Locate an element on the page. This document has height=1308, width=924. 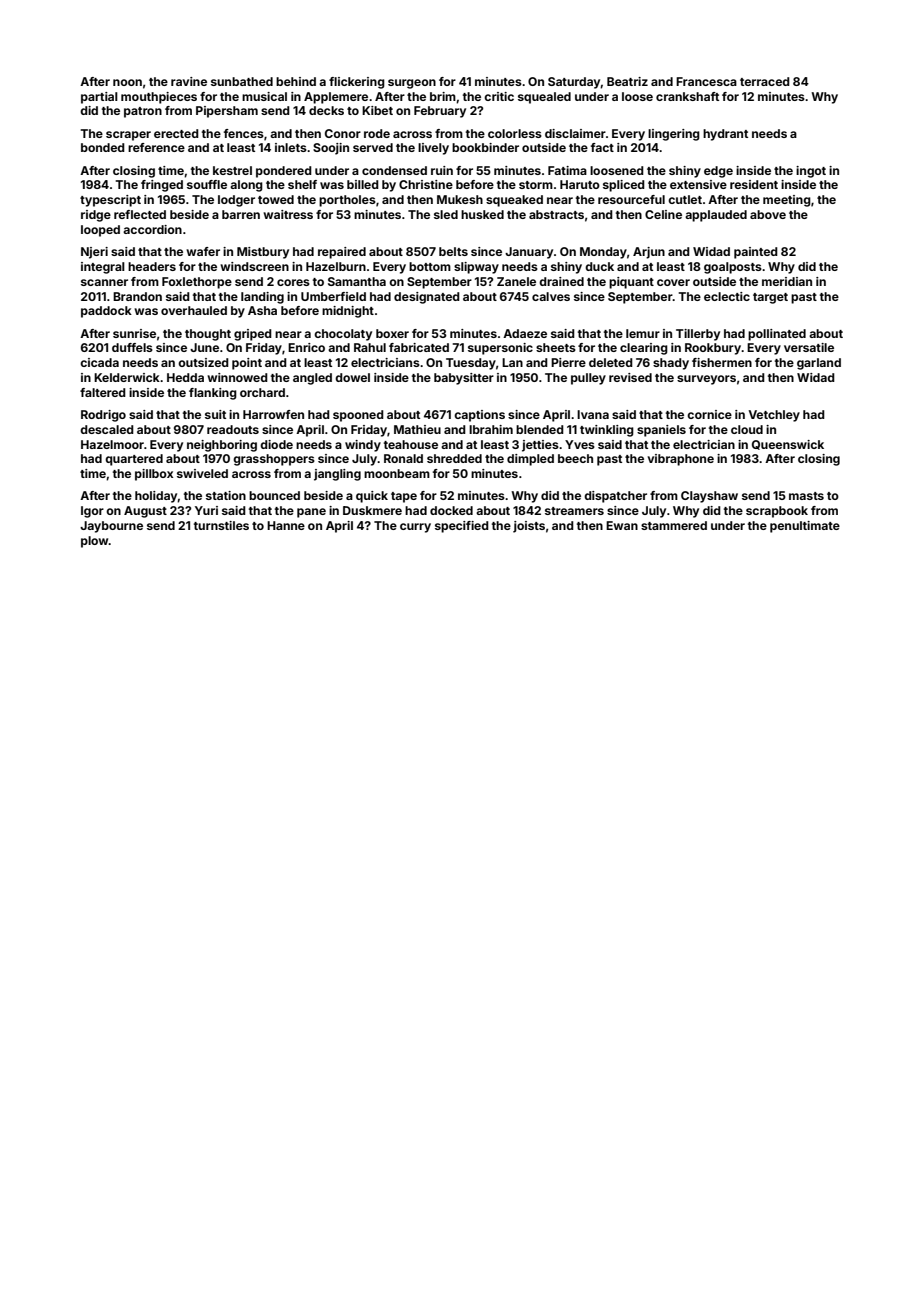
cornice is located at coordinates (709, 414).
